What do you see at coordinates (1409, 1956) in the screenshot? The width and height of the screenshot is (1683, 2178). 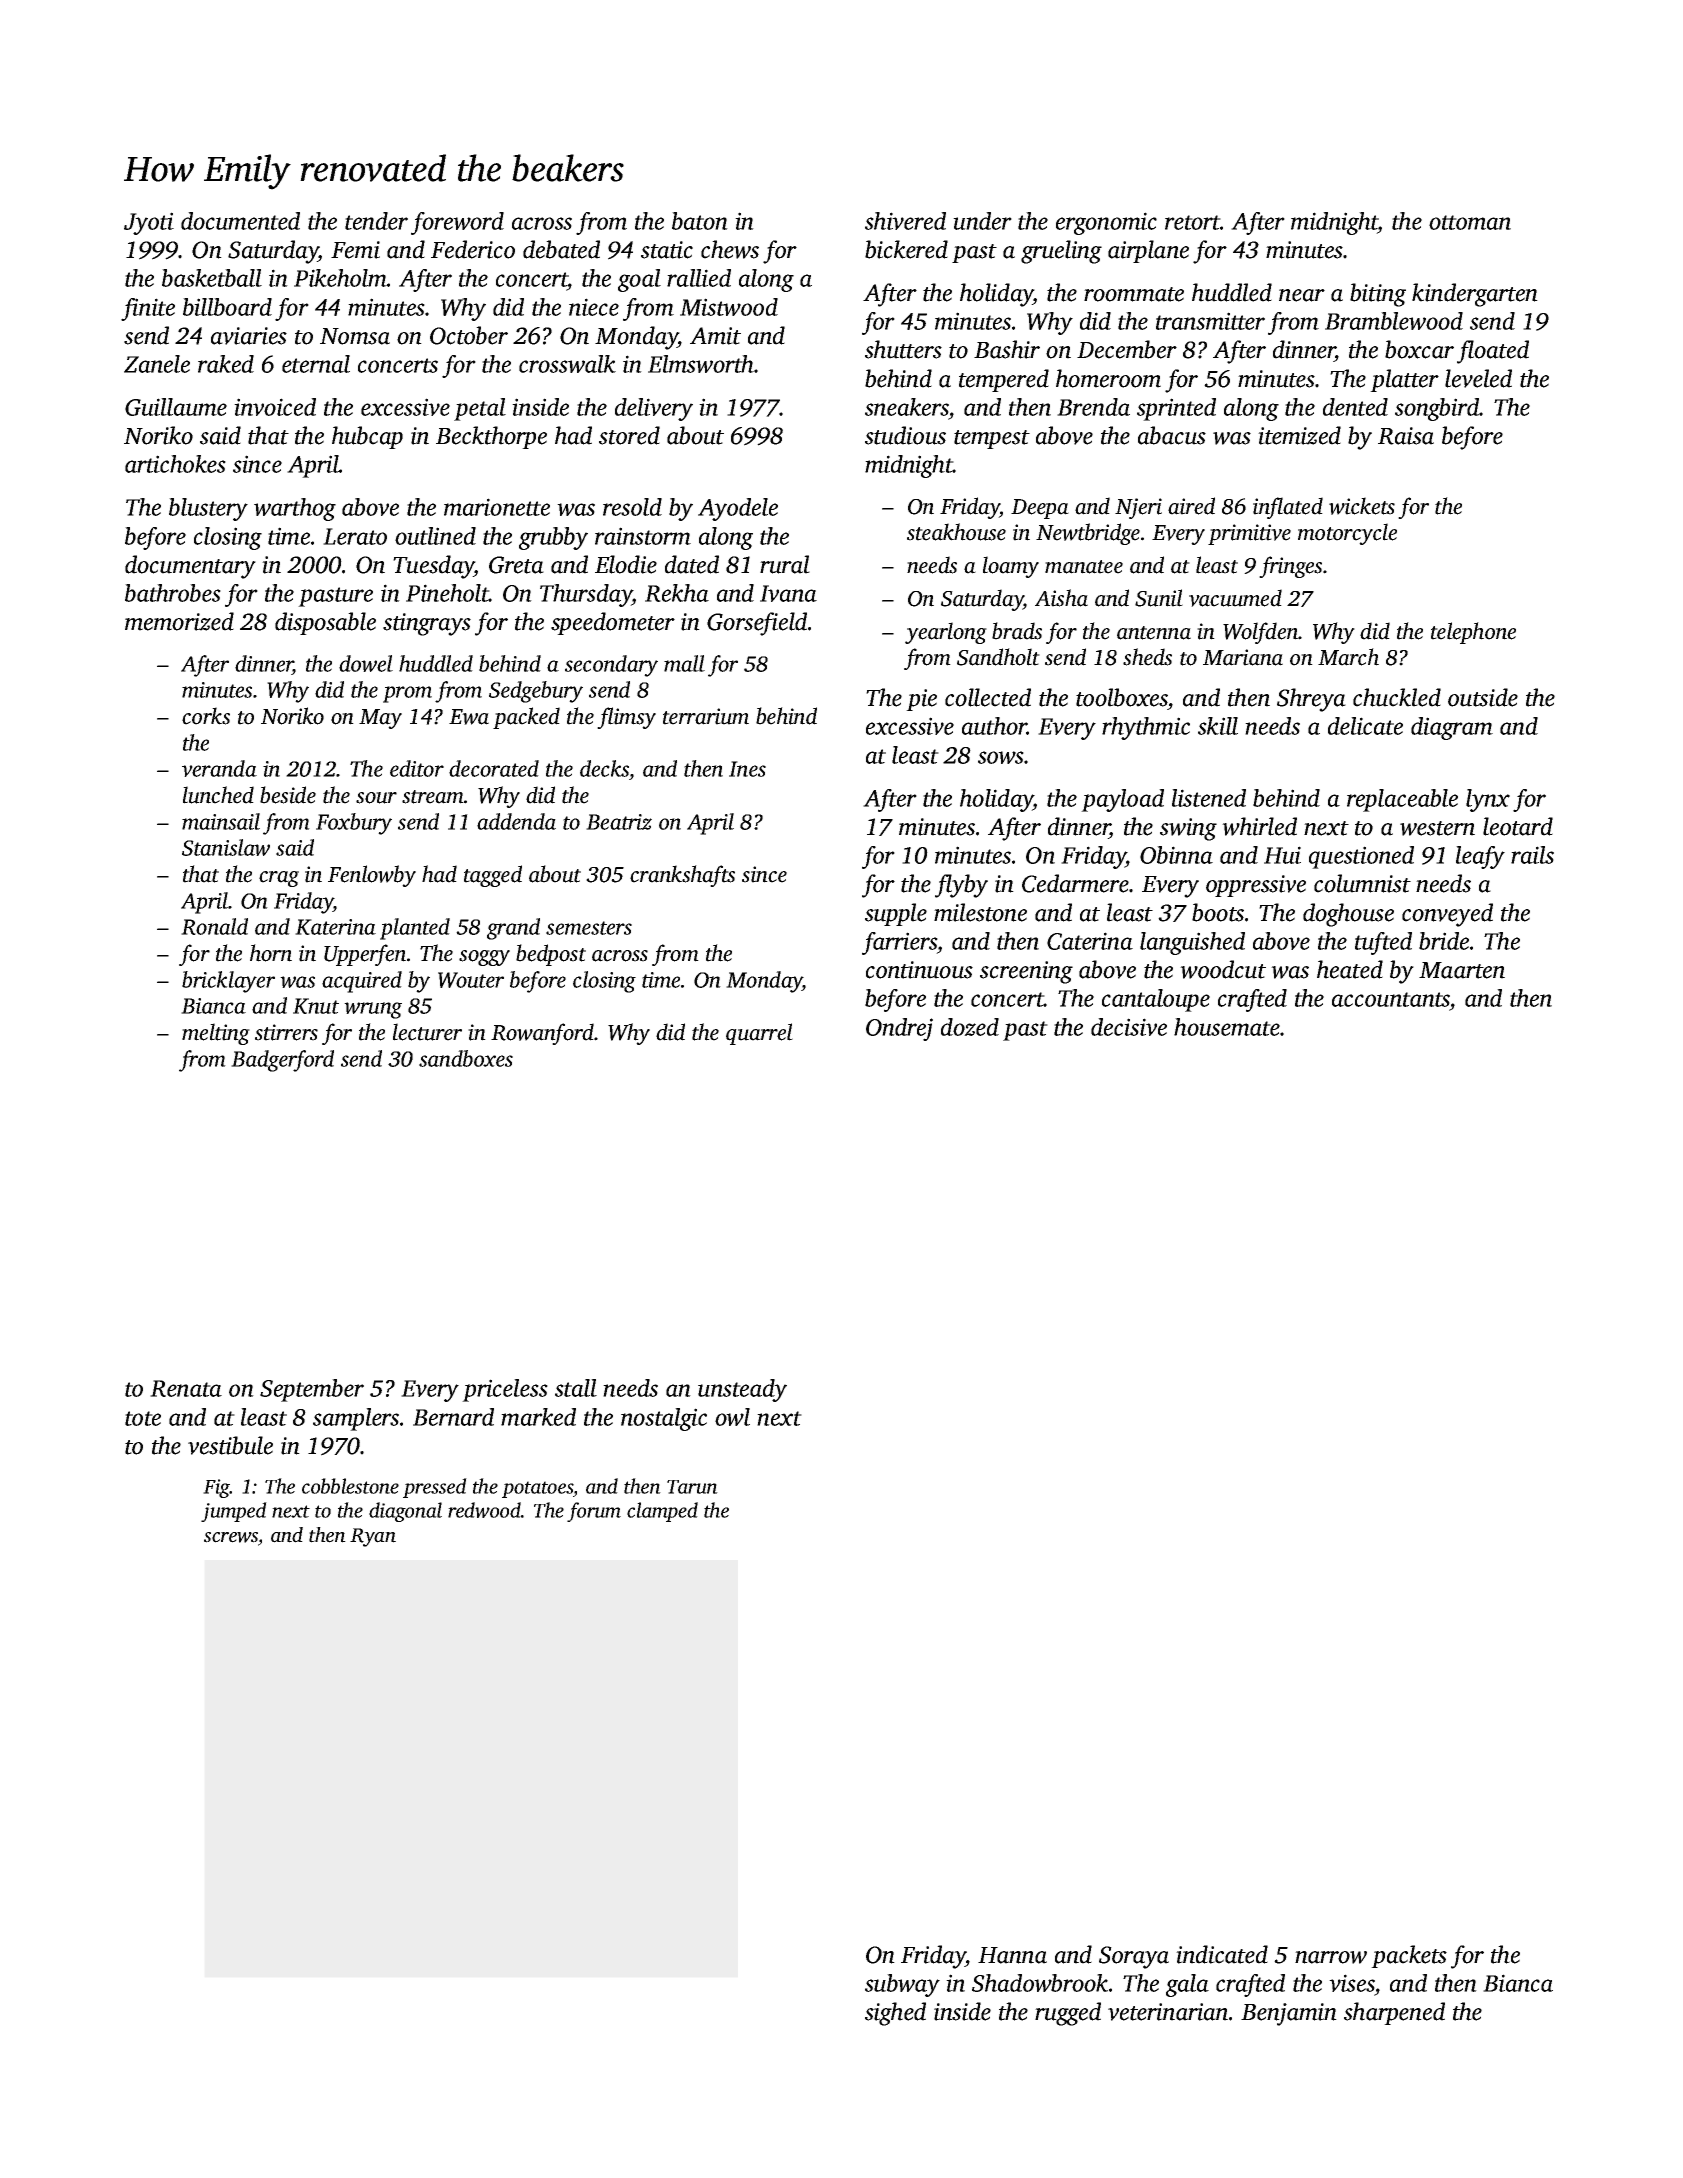 I see `packets` at bounding box center [1409, 1956].
